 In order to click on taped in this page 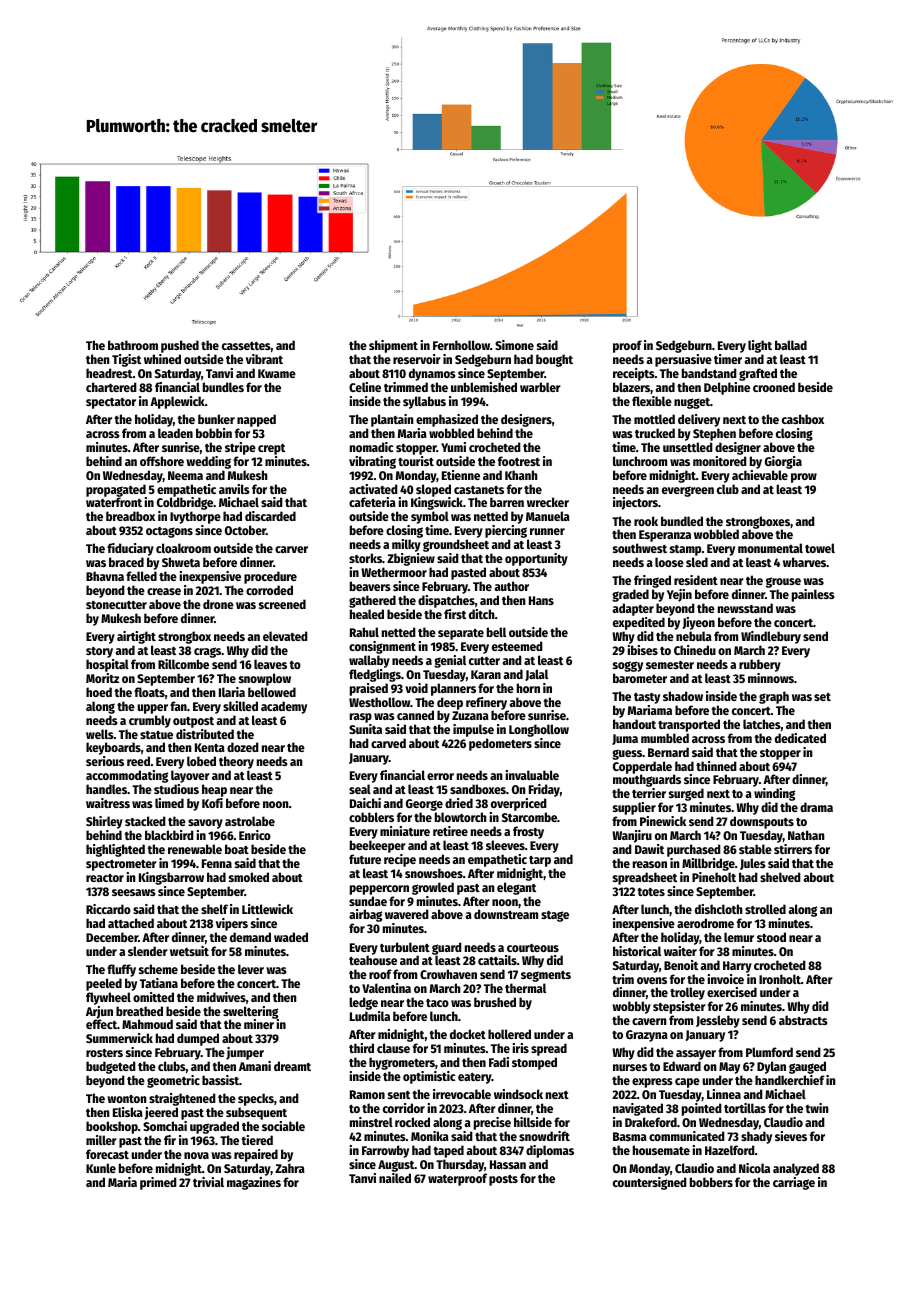, I will do `click(449, 1151)`.
